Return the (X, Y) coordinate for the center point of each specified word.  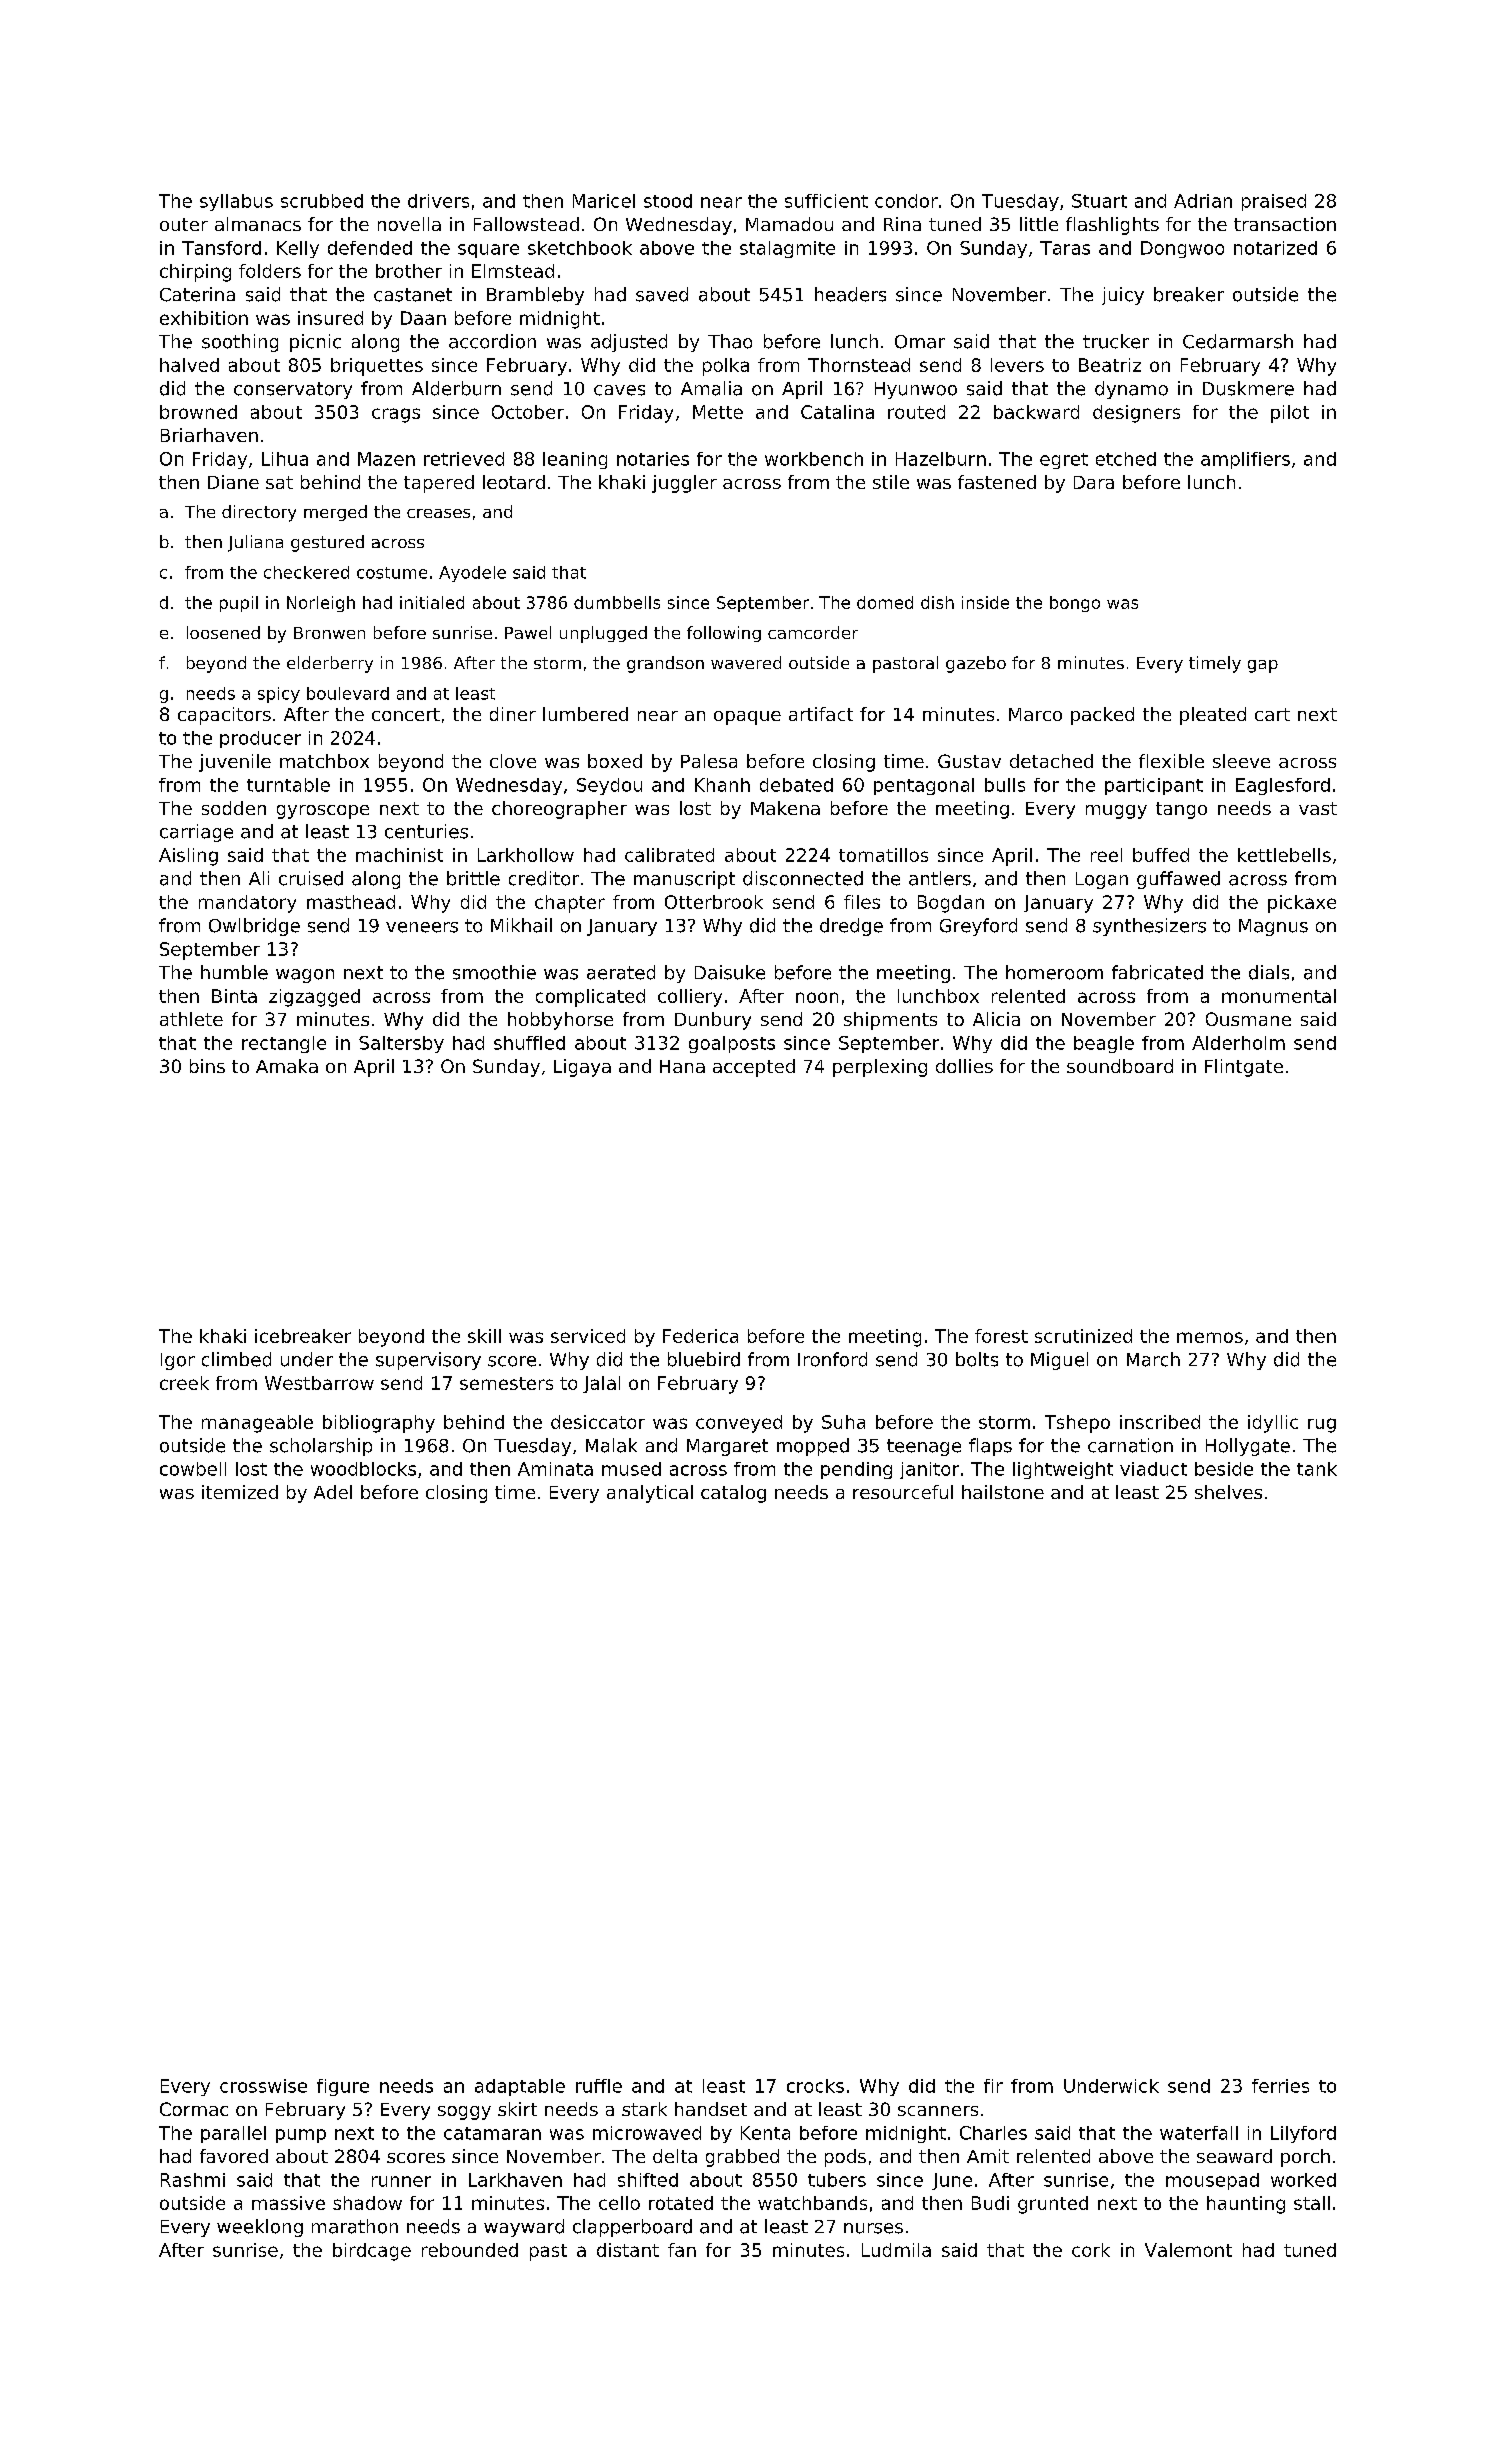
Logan (1102, 880)
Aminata (555, 1469)
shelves (1228, 1492)
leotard (514, 482)
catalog (733, 1494)
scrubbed (322, 201)
